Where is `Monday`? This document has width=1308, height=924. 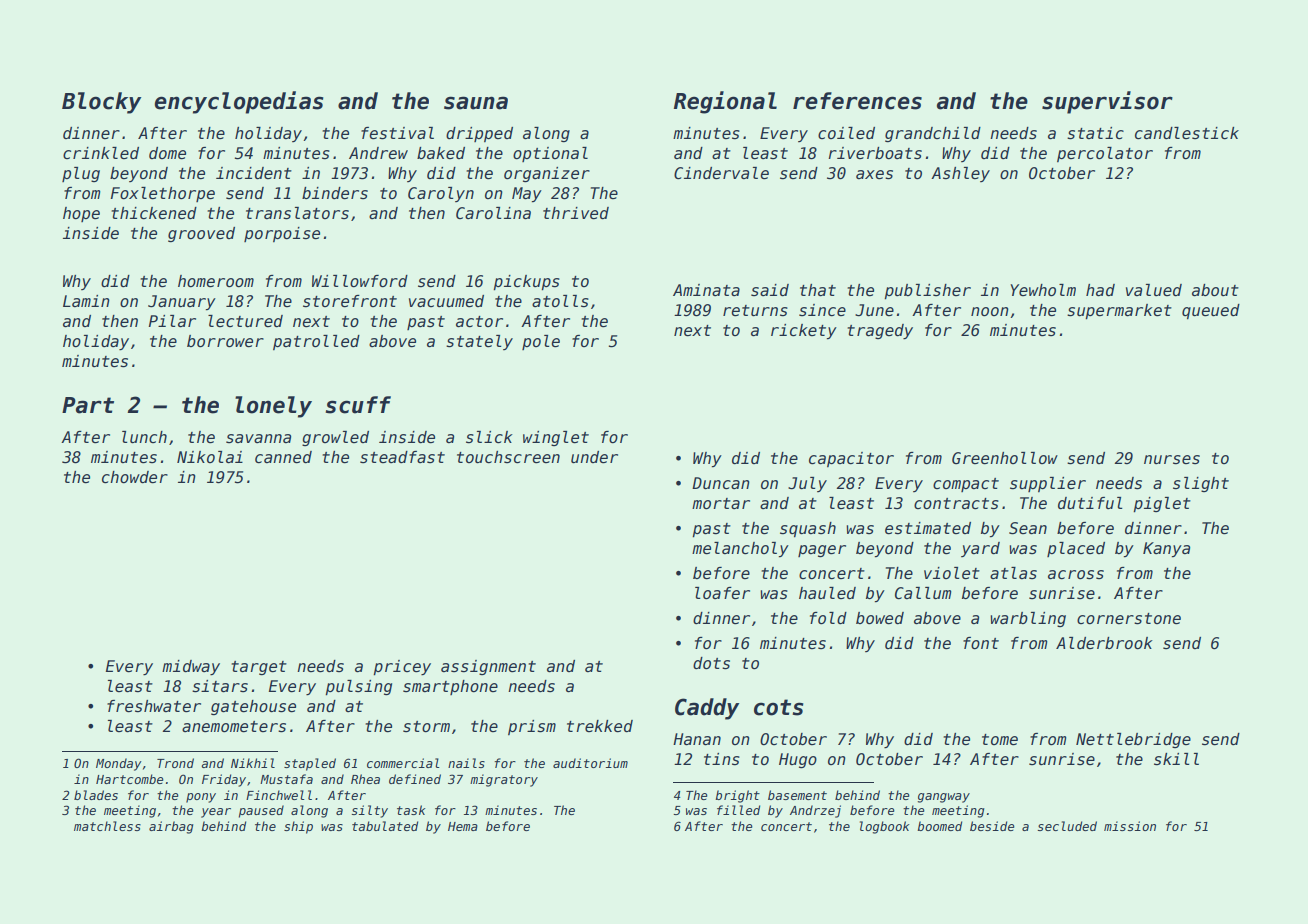
Monday is located at coordinates (119, 764).
